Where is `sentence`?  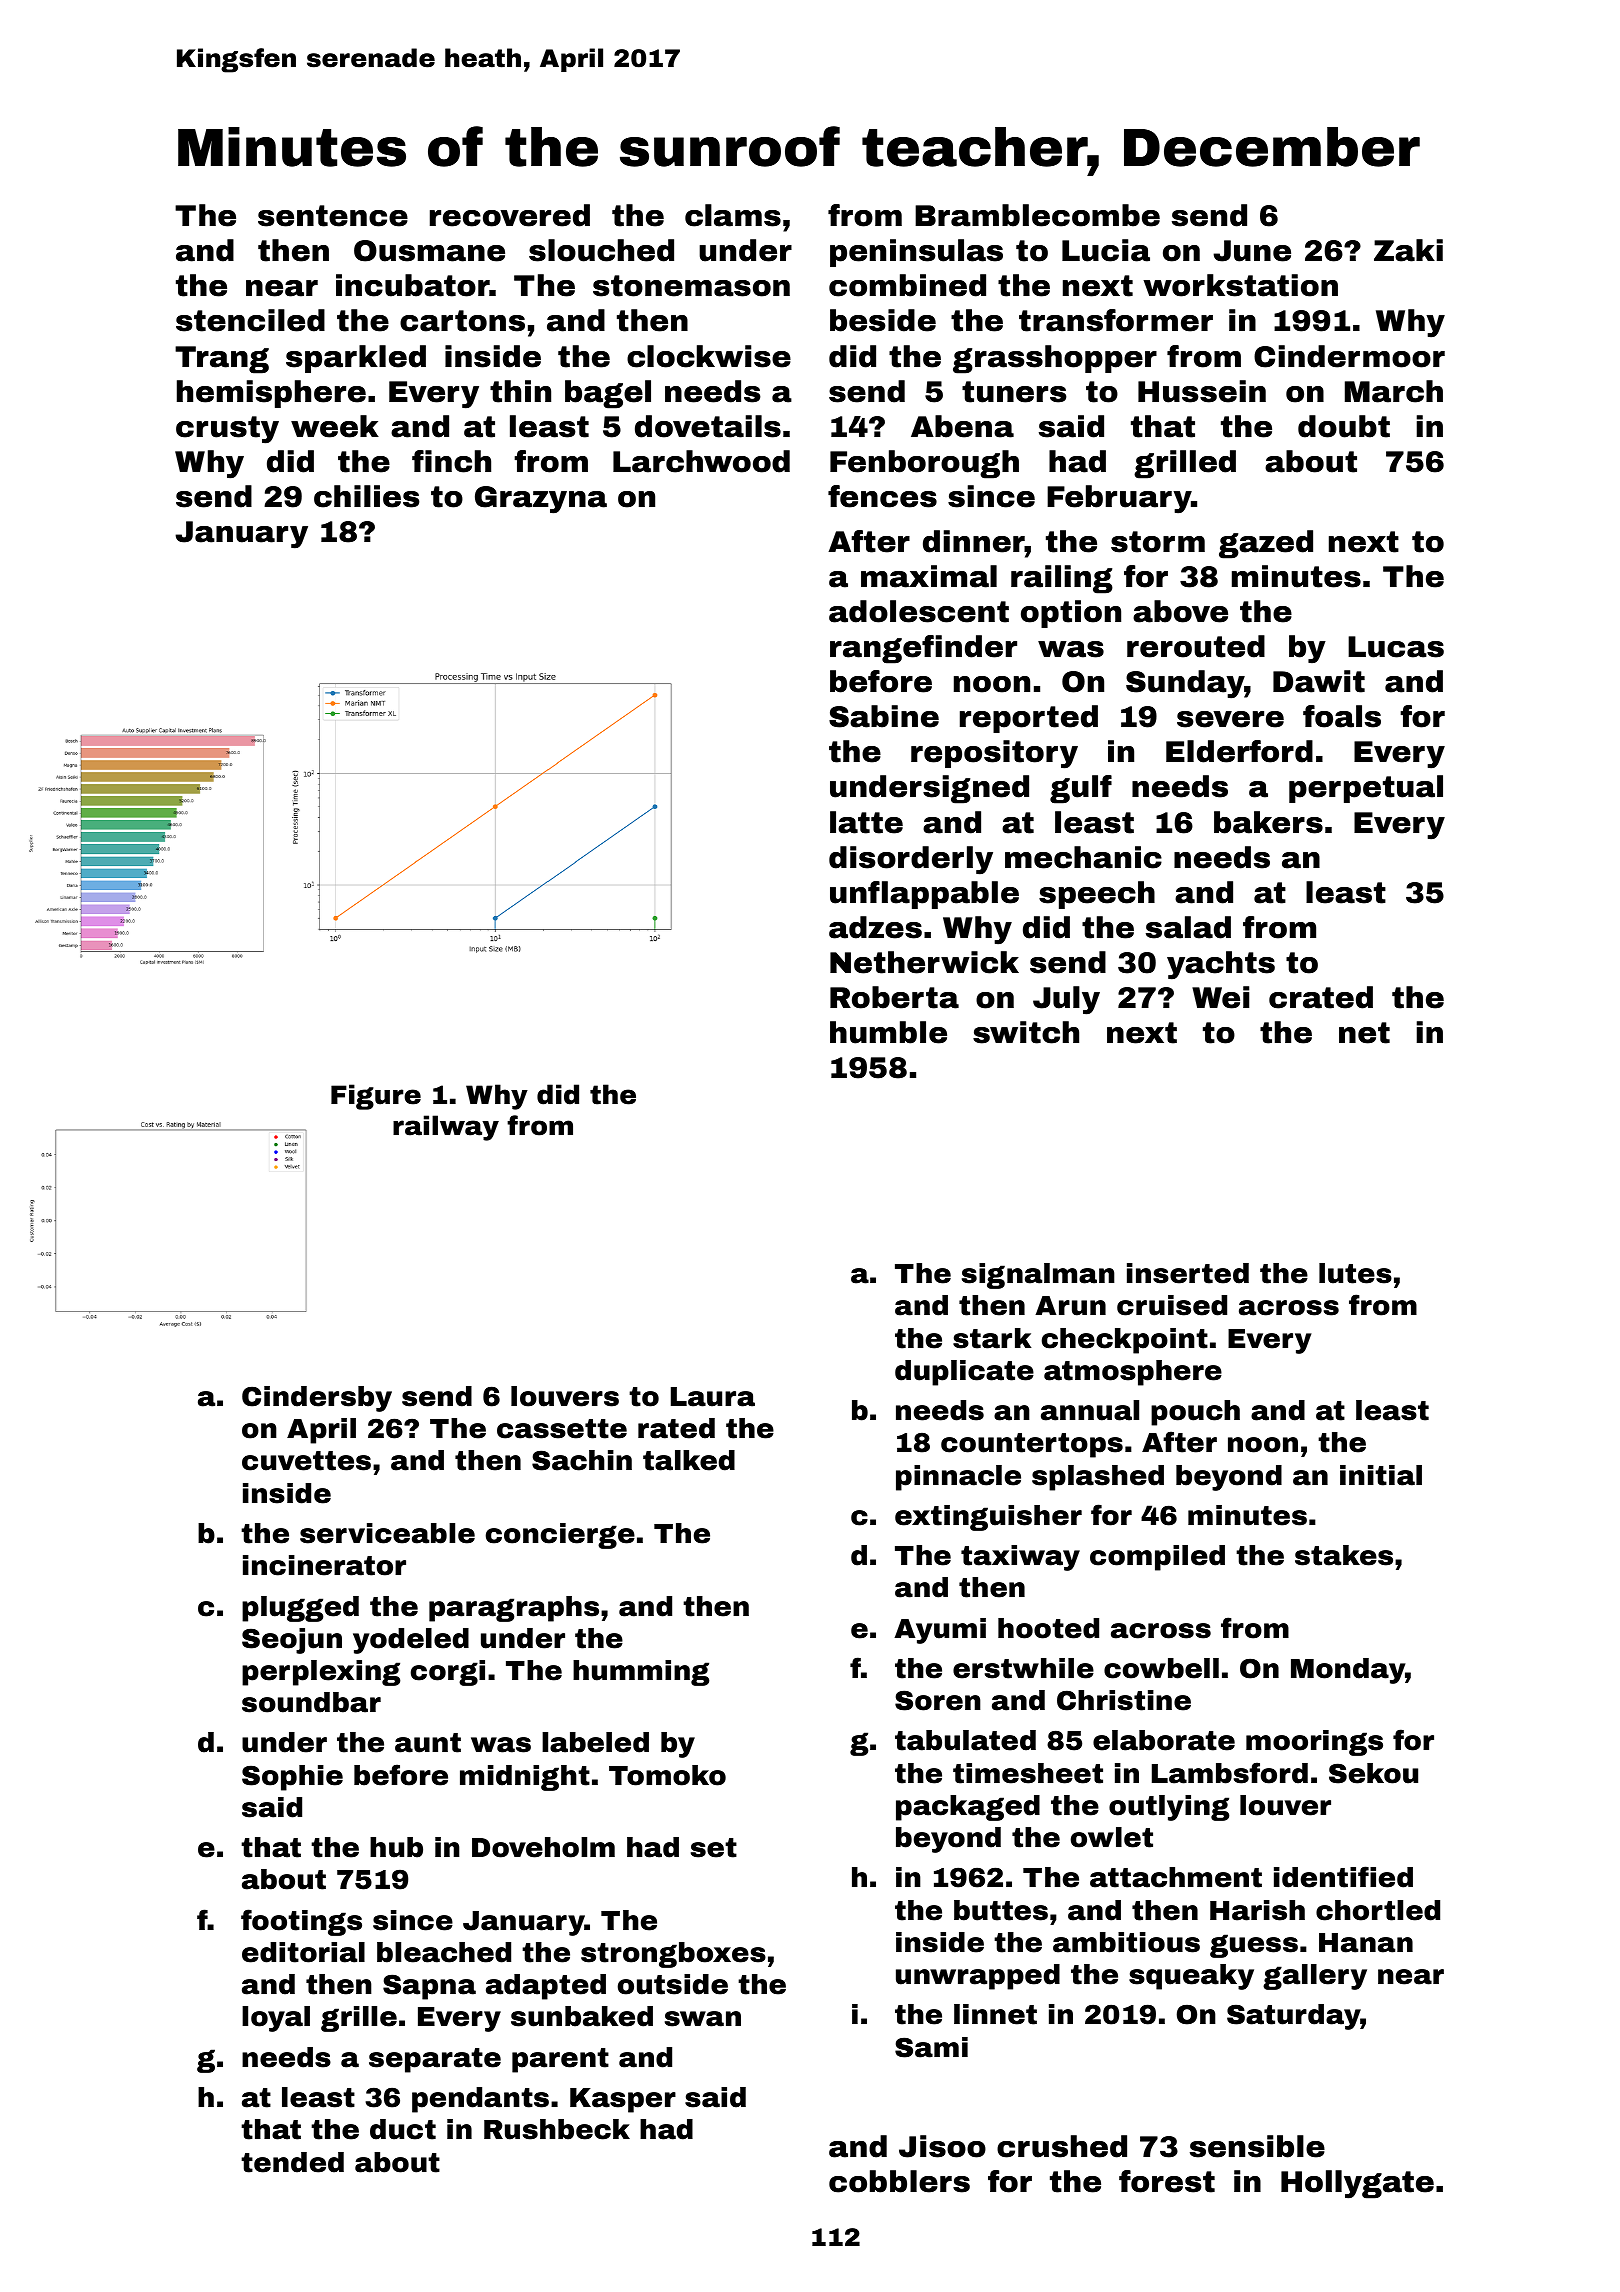 sentence is located at coordinates (333, 216).
